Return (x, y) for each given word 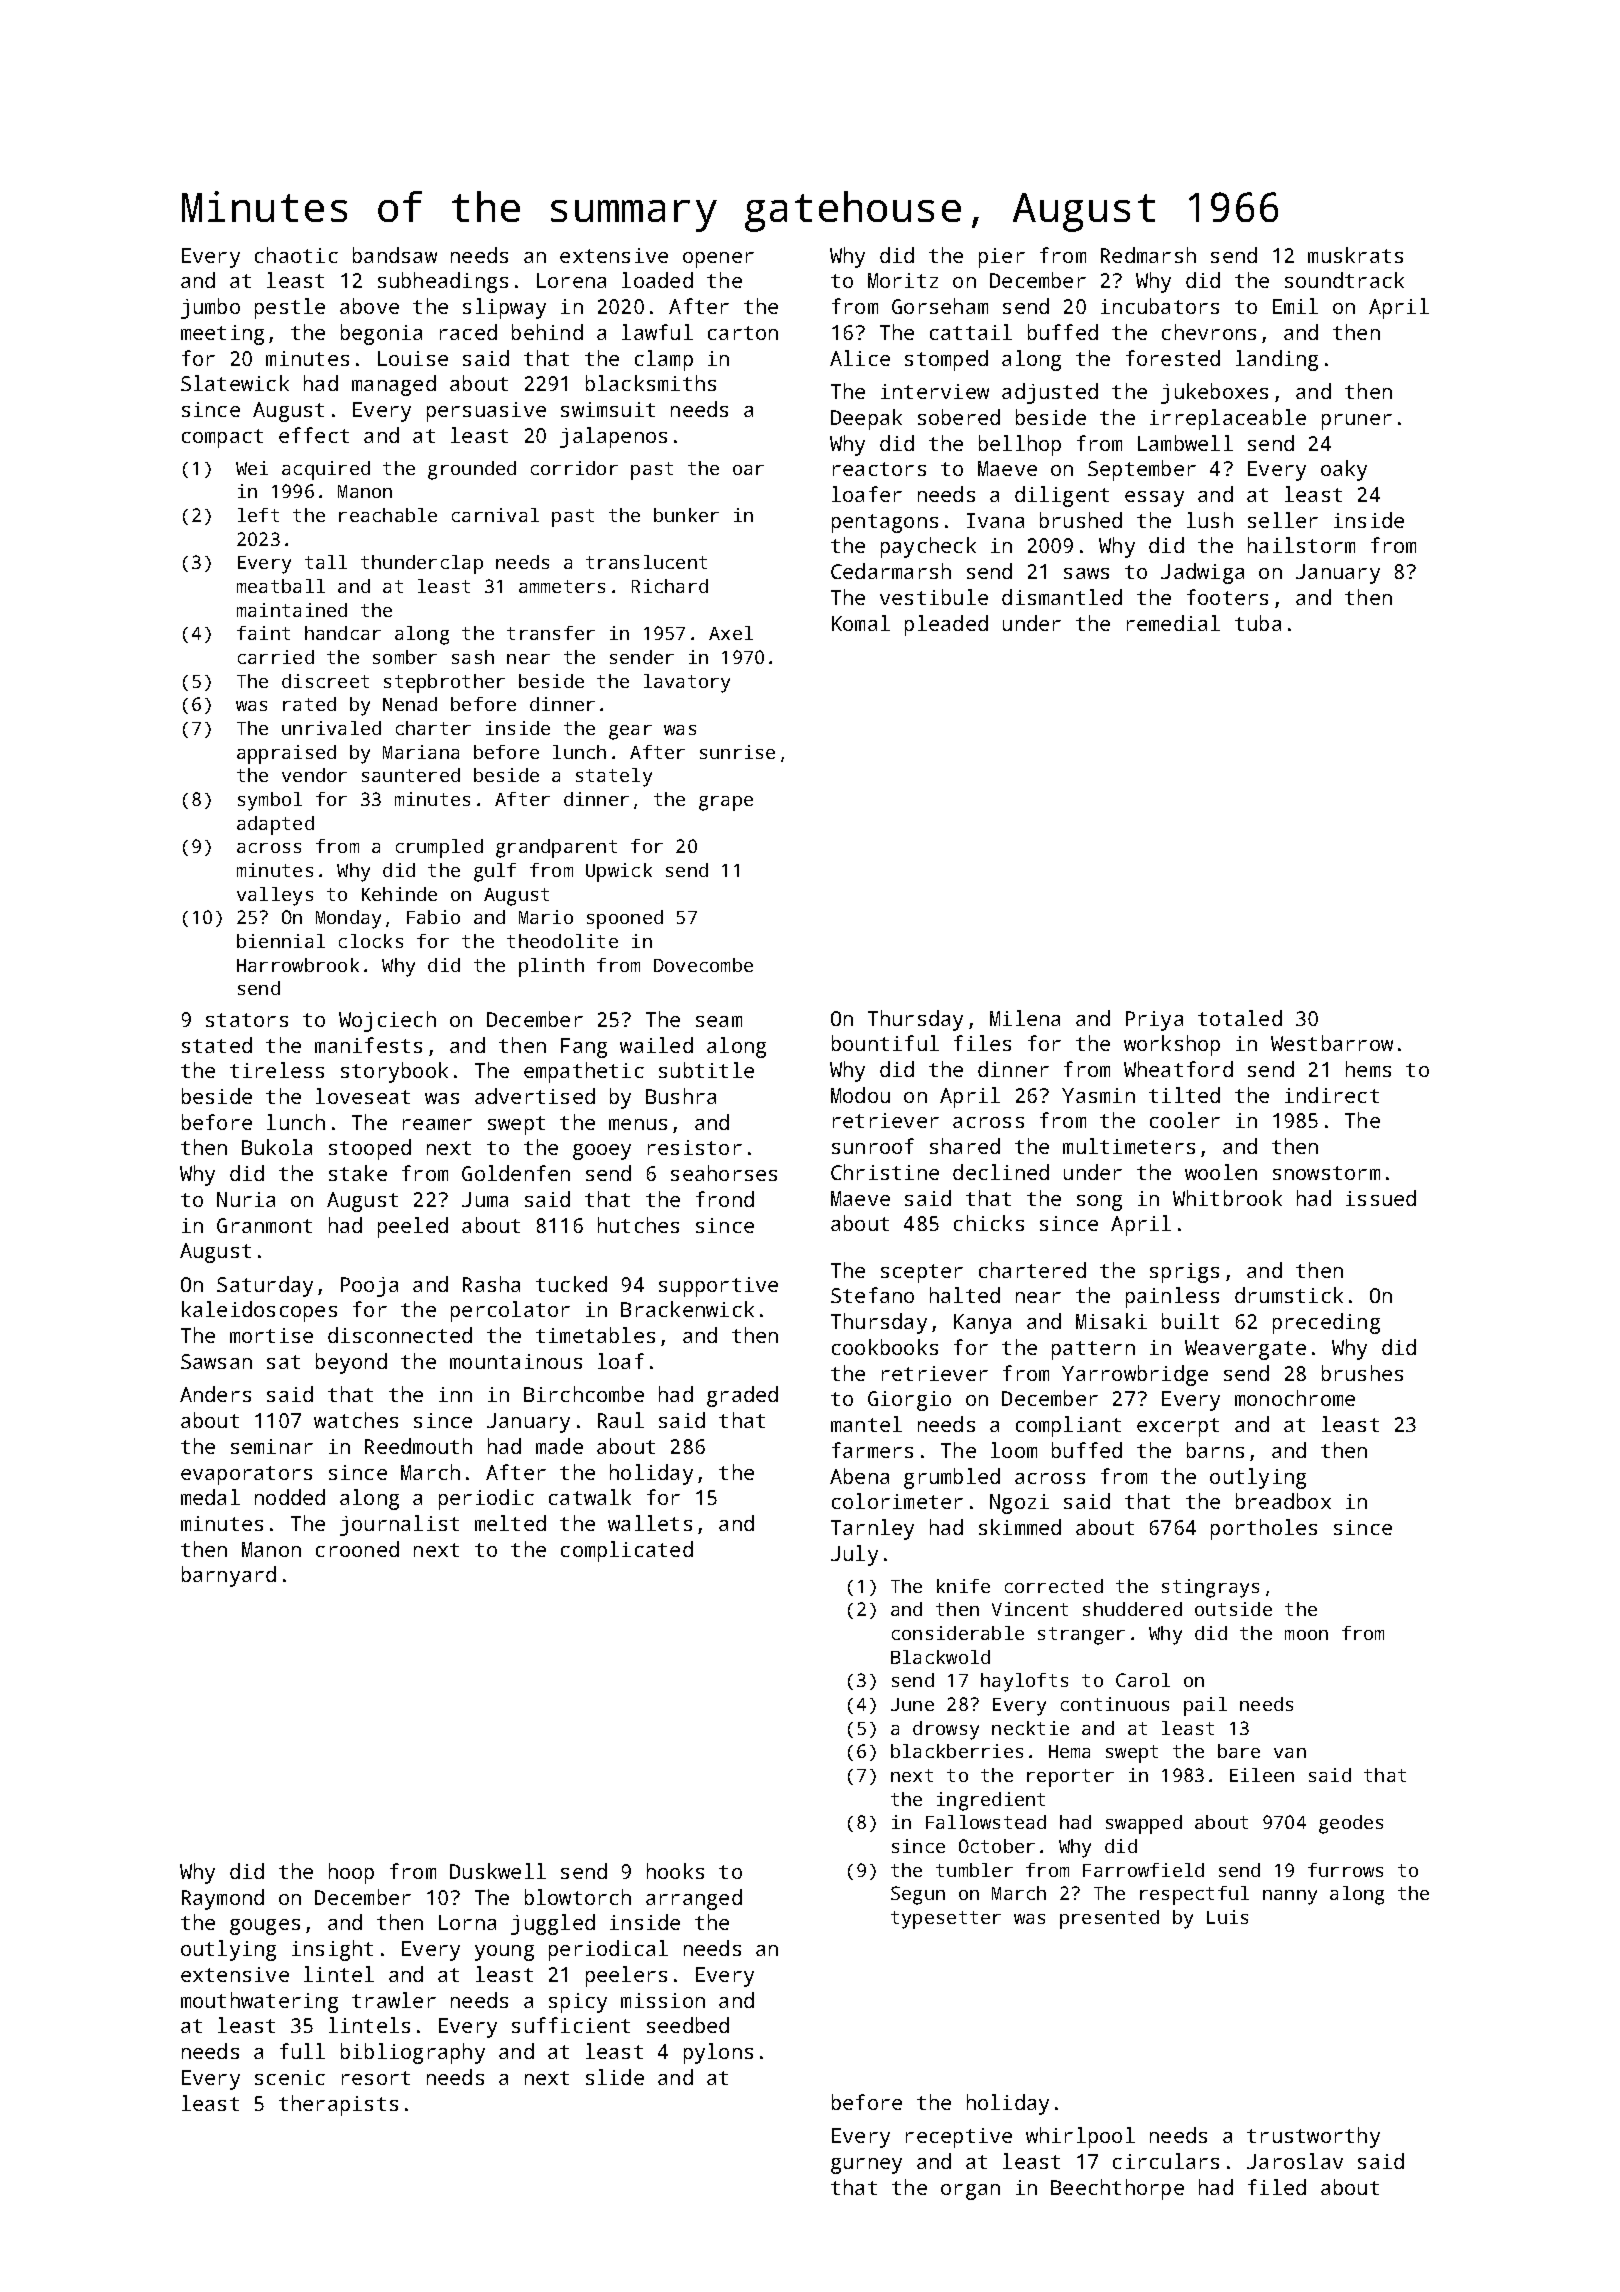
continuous (1115, 1704)
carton (743, 333)
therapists (338, 2105)
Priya (1154, 1021)
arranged (694, 1899)
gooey (602, 1152)
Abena (859, 1476)
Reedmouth (418, 1446)
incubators (1160, 306)
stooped (370, 1149)
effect (314, 435)
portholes (1264, 1529)
